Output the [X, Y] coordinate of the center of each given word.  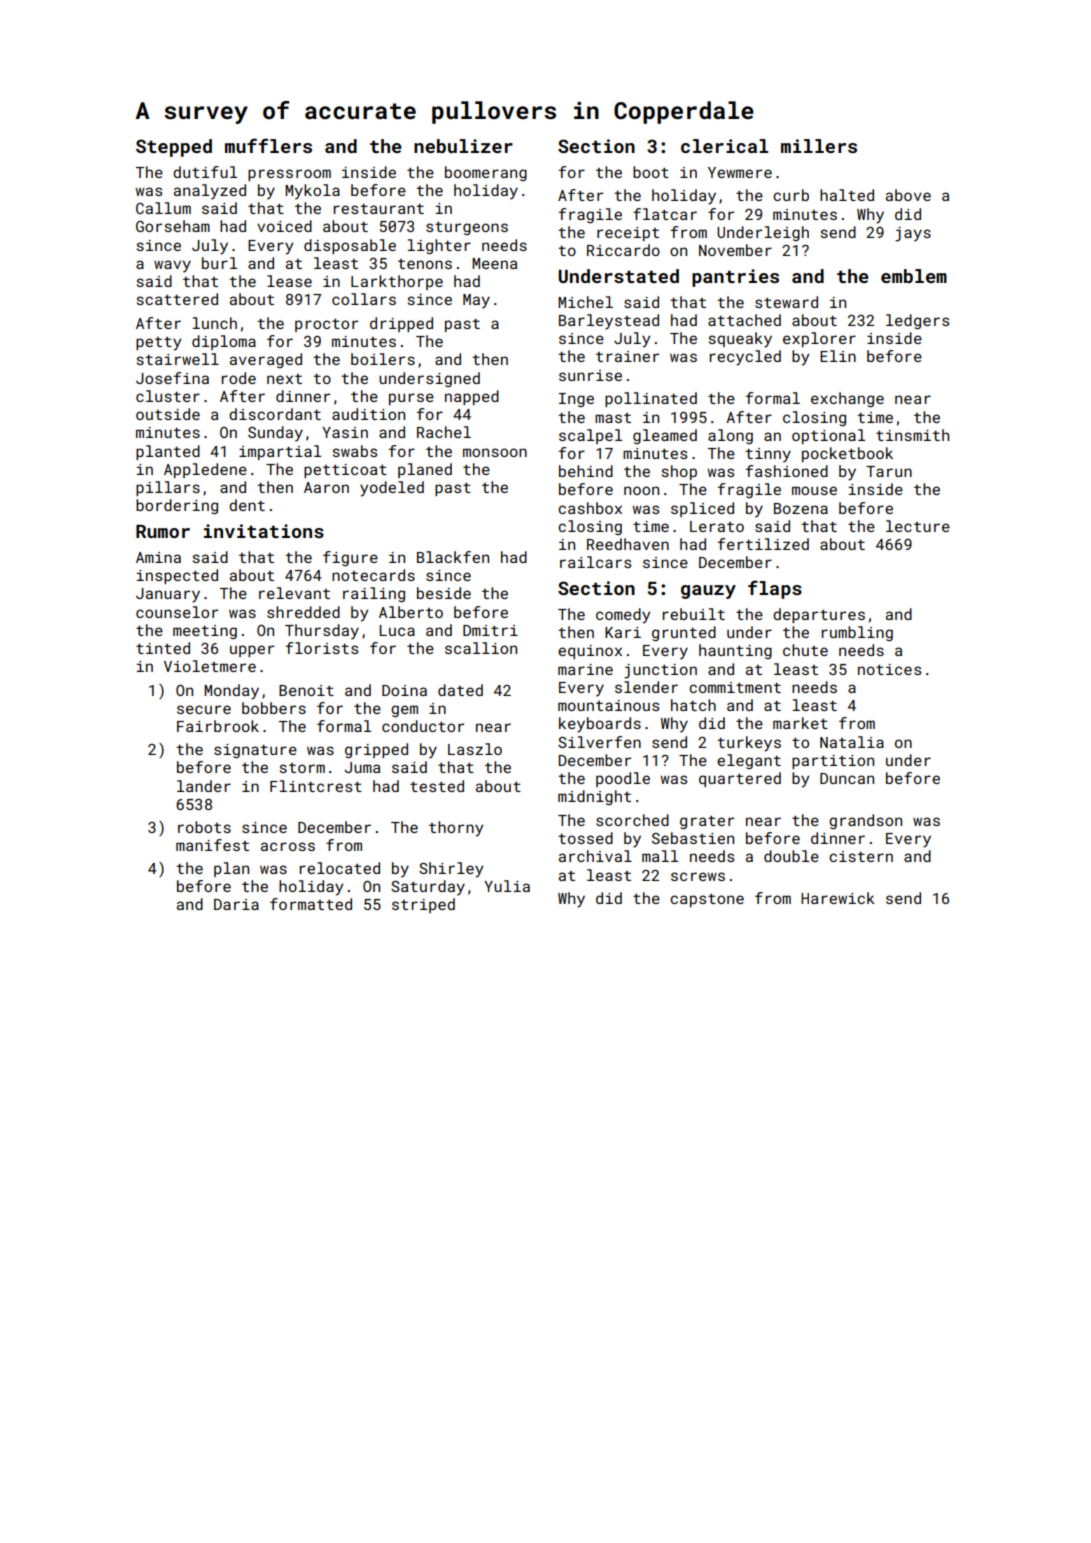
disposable [350, 246]
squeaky [740, 340]
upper [252, 651]
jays [913, 234]
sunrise [590, 375]
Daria [236, 904]
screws [698, 876]
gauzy [708, 592]
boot [651, 172]
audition [368, 414]
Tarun [889, 471]
